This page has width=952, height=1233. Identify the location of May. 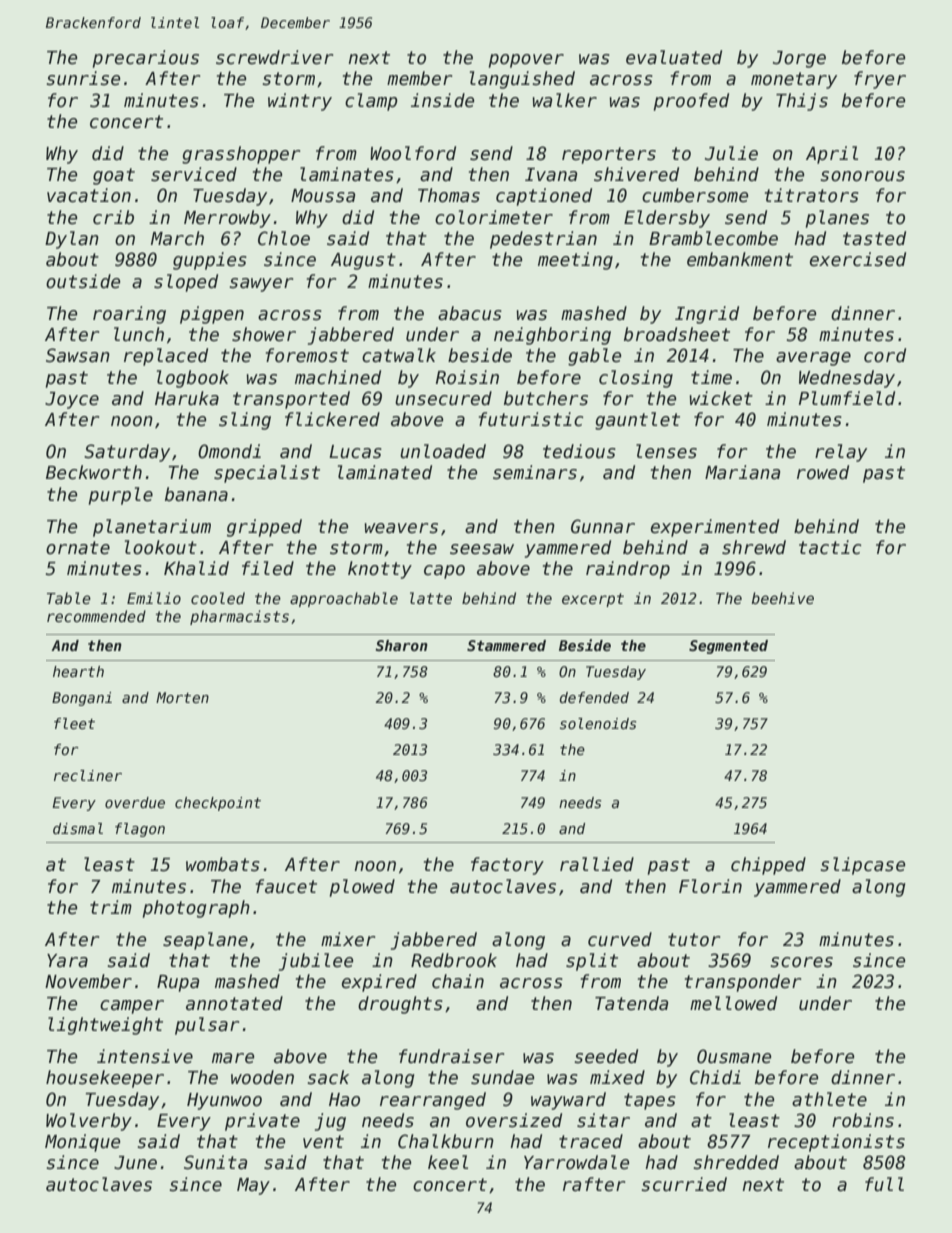
(253, 1186).
